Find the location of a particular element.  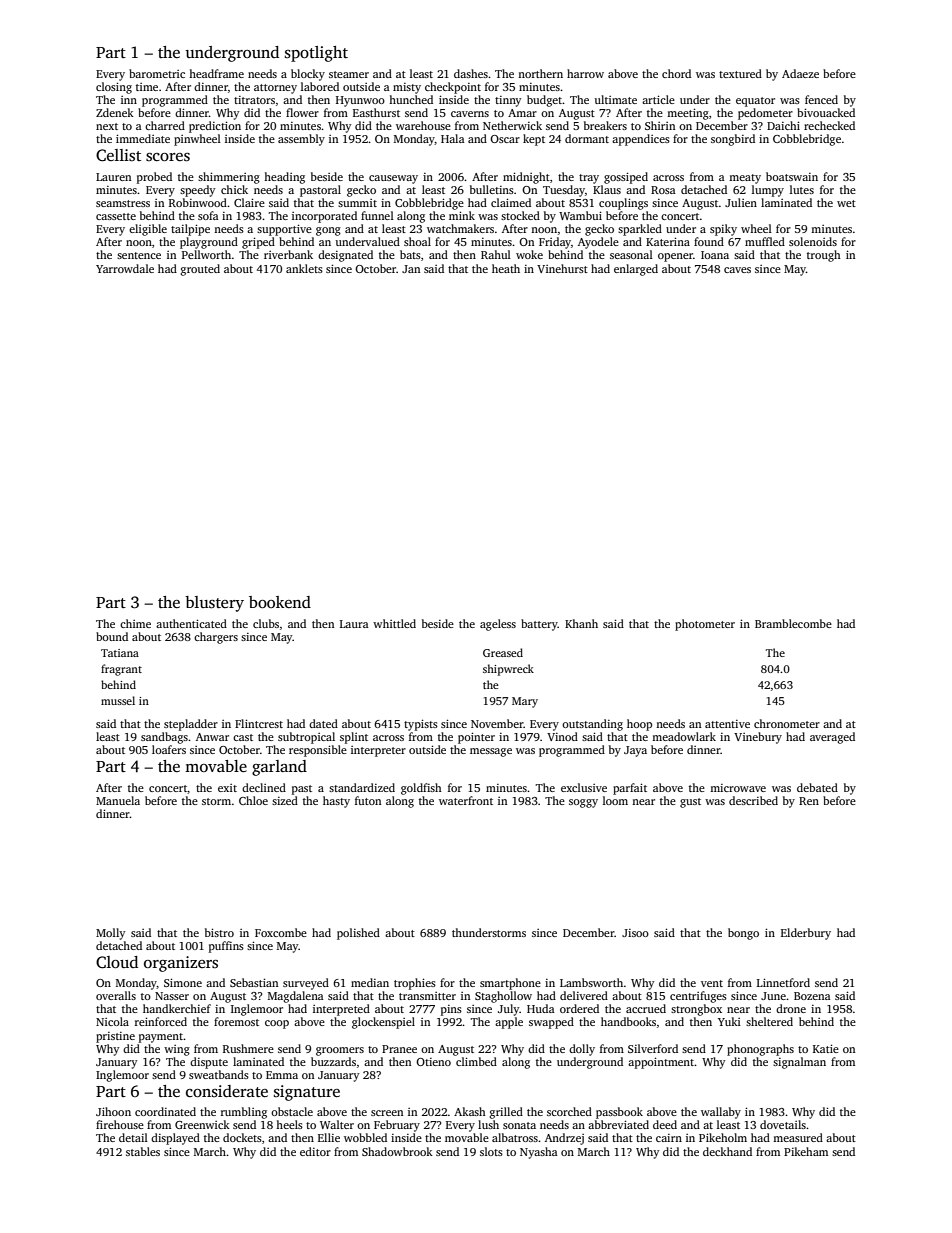

Mary is located at coordinates (525, 702).
